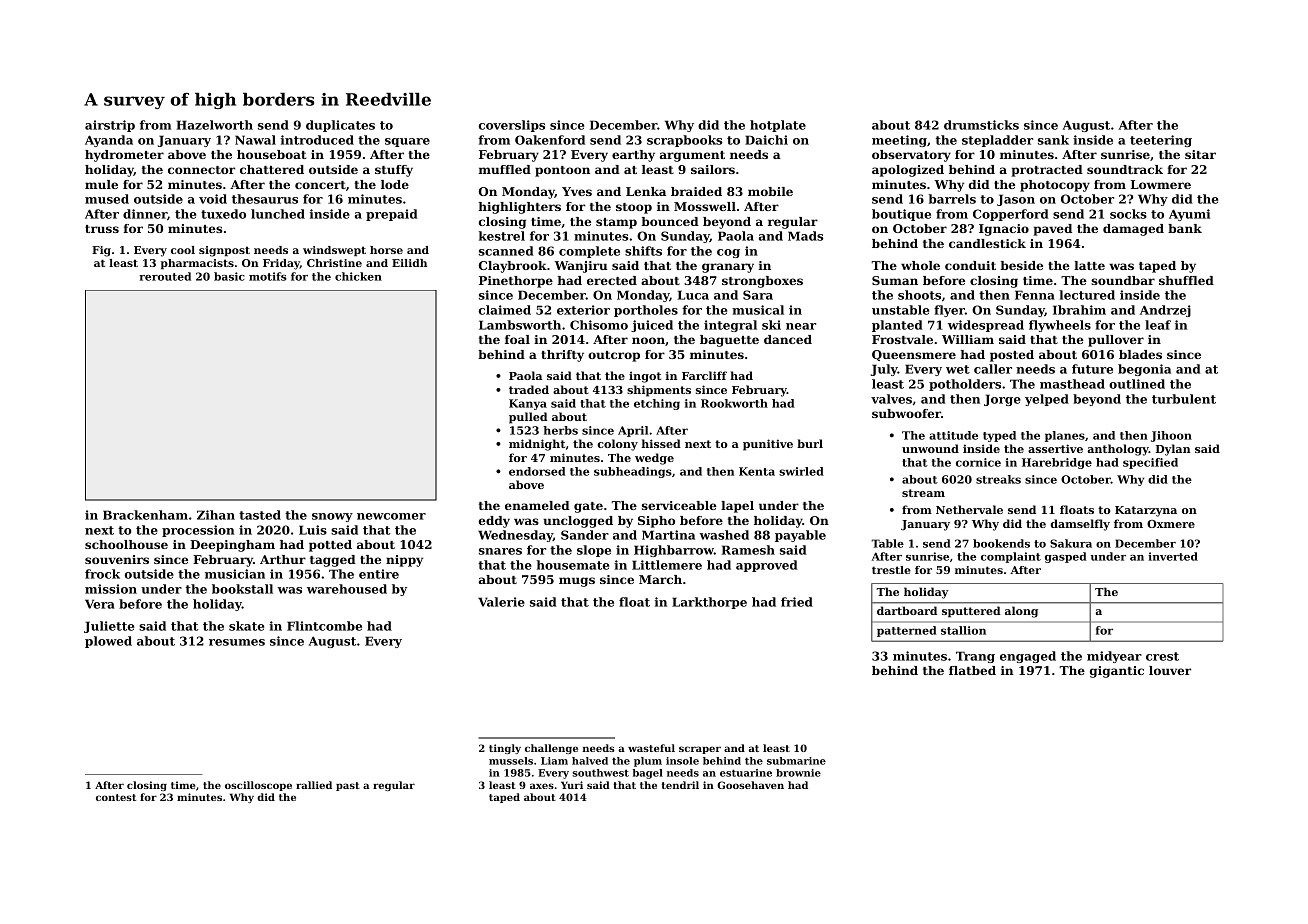  I want to click on entire, so click(379, 574).
